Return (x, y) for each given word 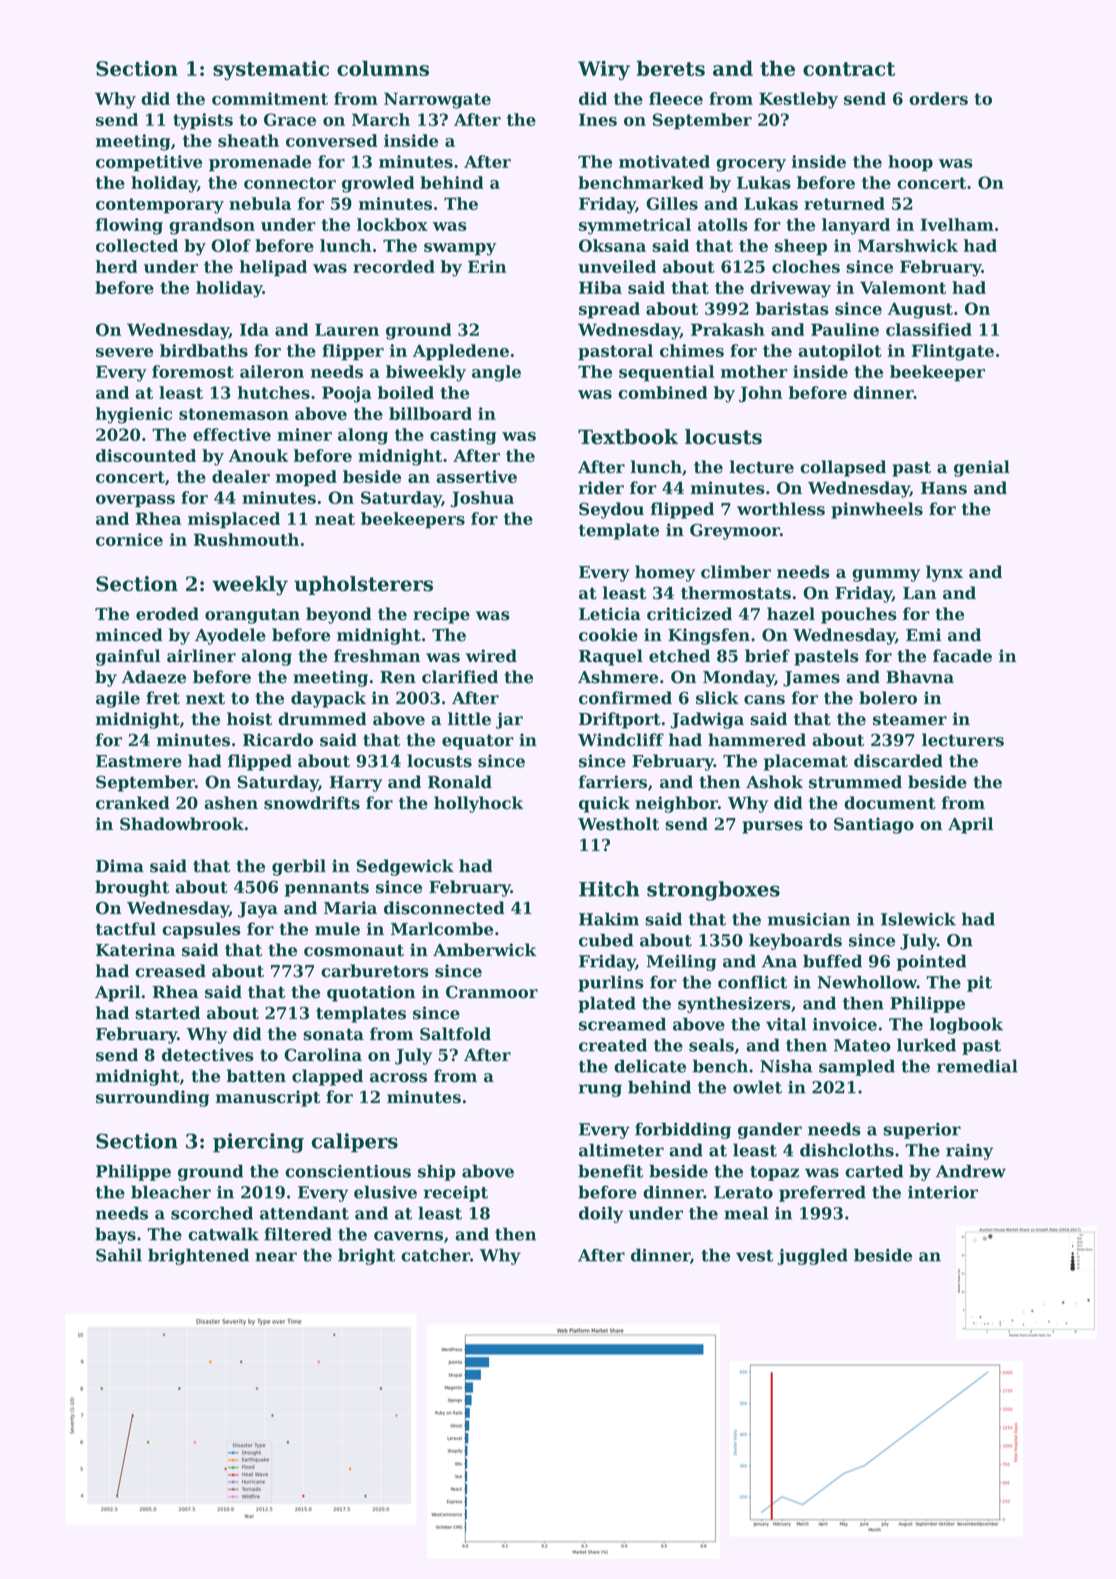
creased (170, 971)
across (398, 1078)
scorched (212, 1213)
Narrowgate (437, 100)
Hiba (600, 287)
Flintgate (953, 352)
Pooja (347, 394)
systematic (271, 70)
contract (849, 69)
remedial (977, 1066)
